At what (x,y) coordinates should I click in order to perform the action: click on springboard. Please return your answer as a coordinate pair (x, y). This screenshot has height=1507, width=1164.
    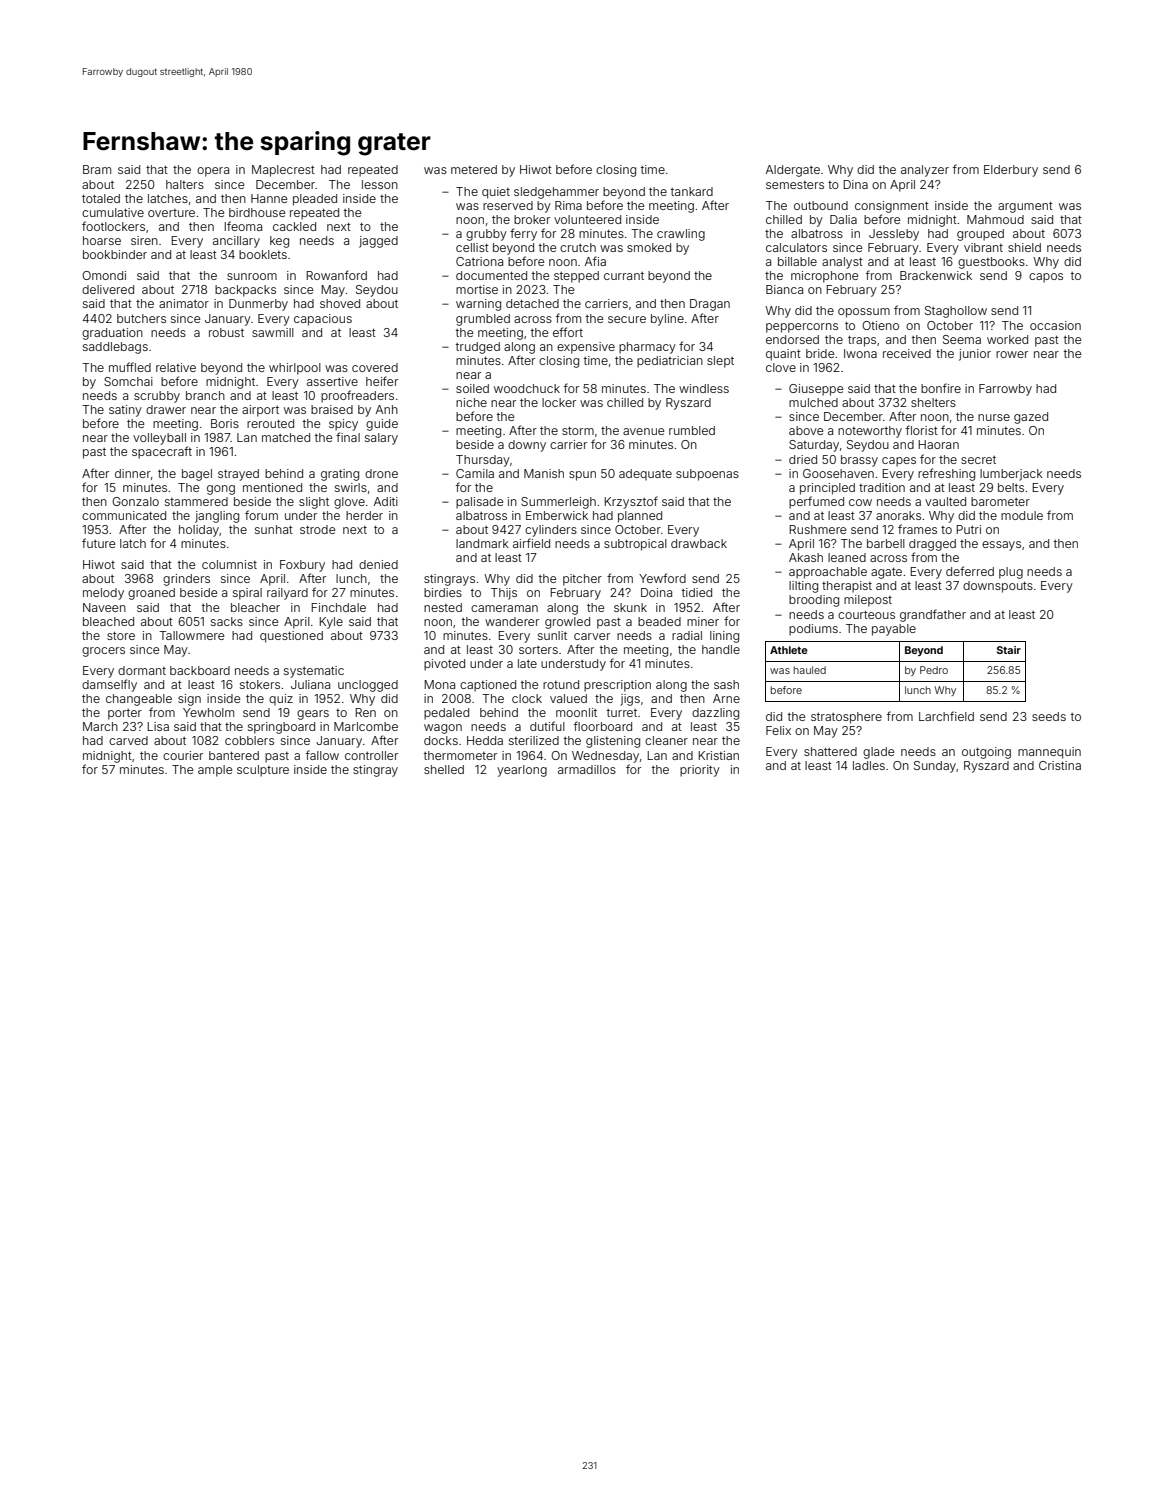
    Looking at the image, I should click on (281, 728).
